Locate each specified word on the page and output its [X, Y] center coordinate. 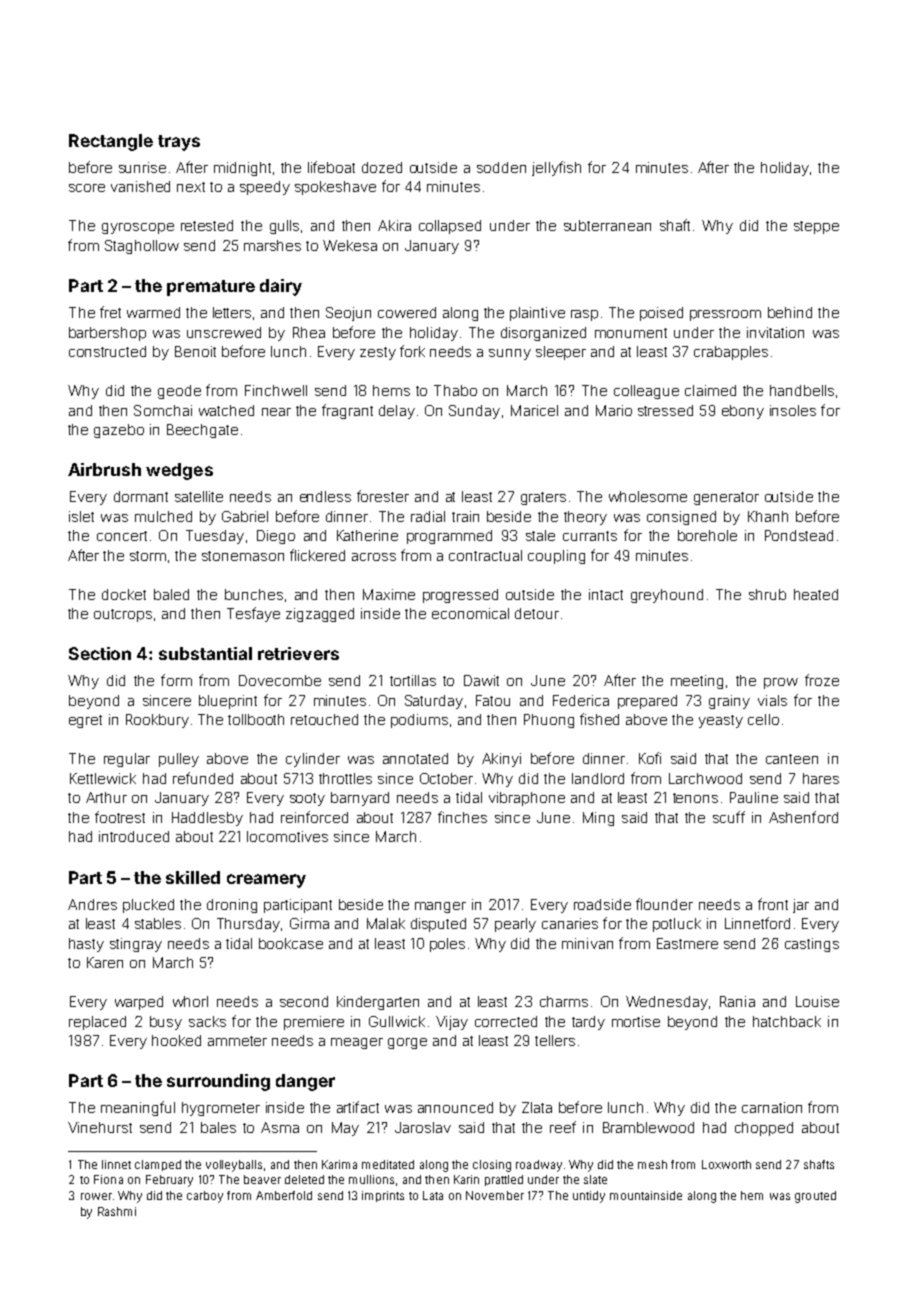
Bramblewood [648, 1127]
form [176, 680]
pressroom [725, 315]
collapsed [450, 227]
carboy [205, 1197]
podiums [419, 721]
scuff [729, 817]
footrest [120, 817]
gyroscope [138, 228]
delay [397, 412]
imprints [383, 1196]
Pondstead [799, 535]
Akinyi [501, 760]
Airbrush [104, 469]
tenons [695, 798]
